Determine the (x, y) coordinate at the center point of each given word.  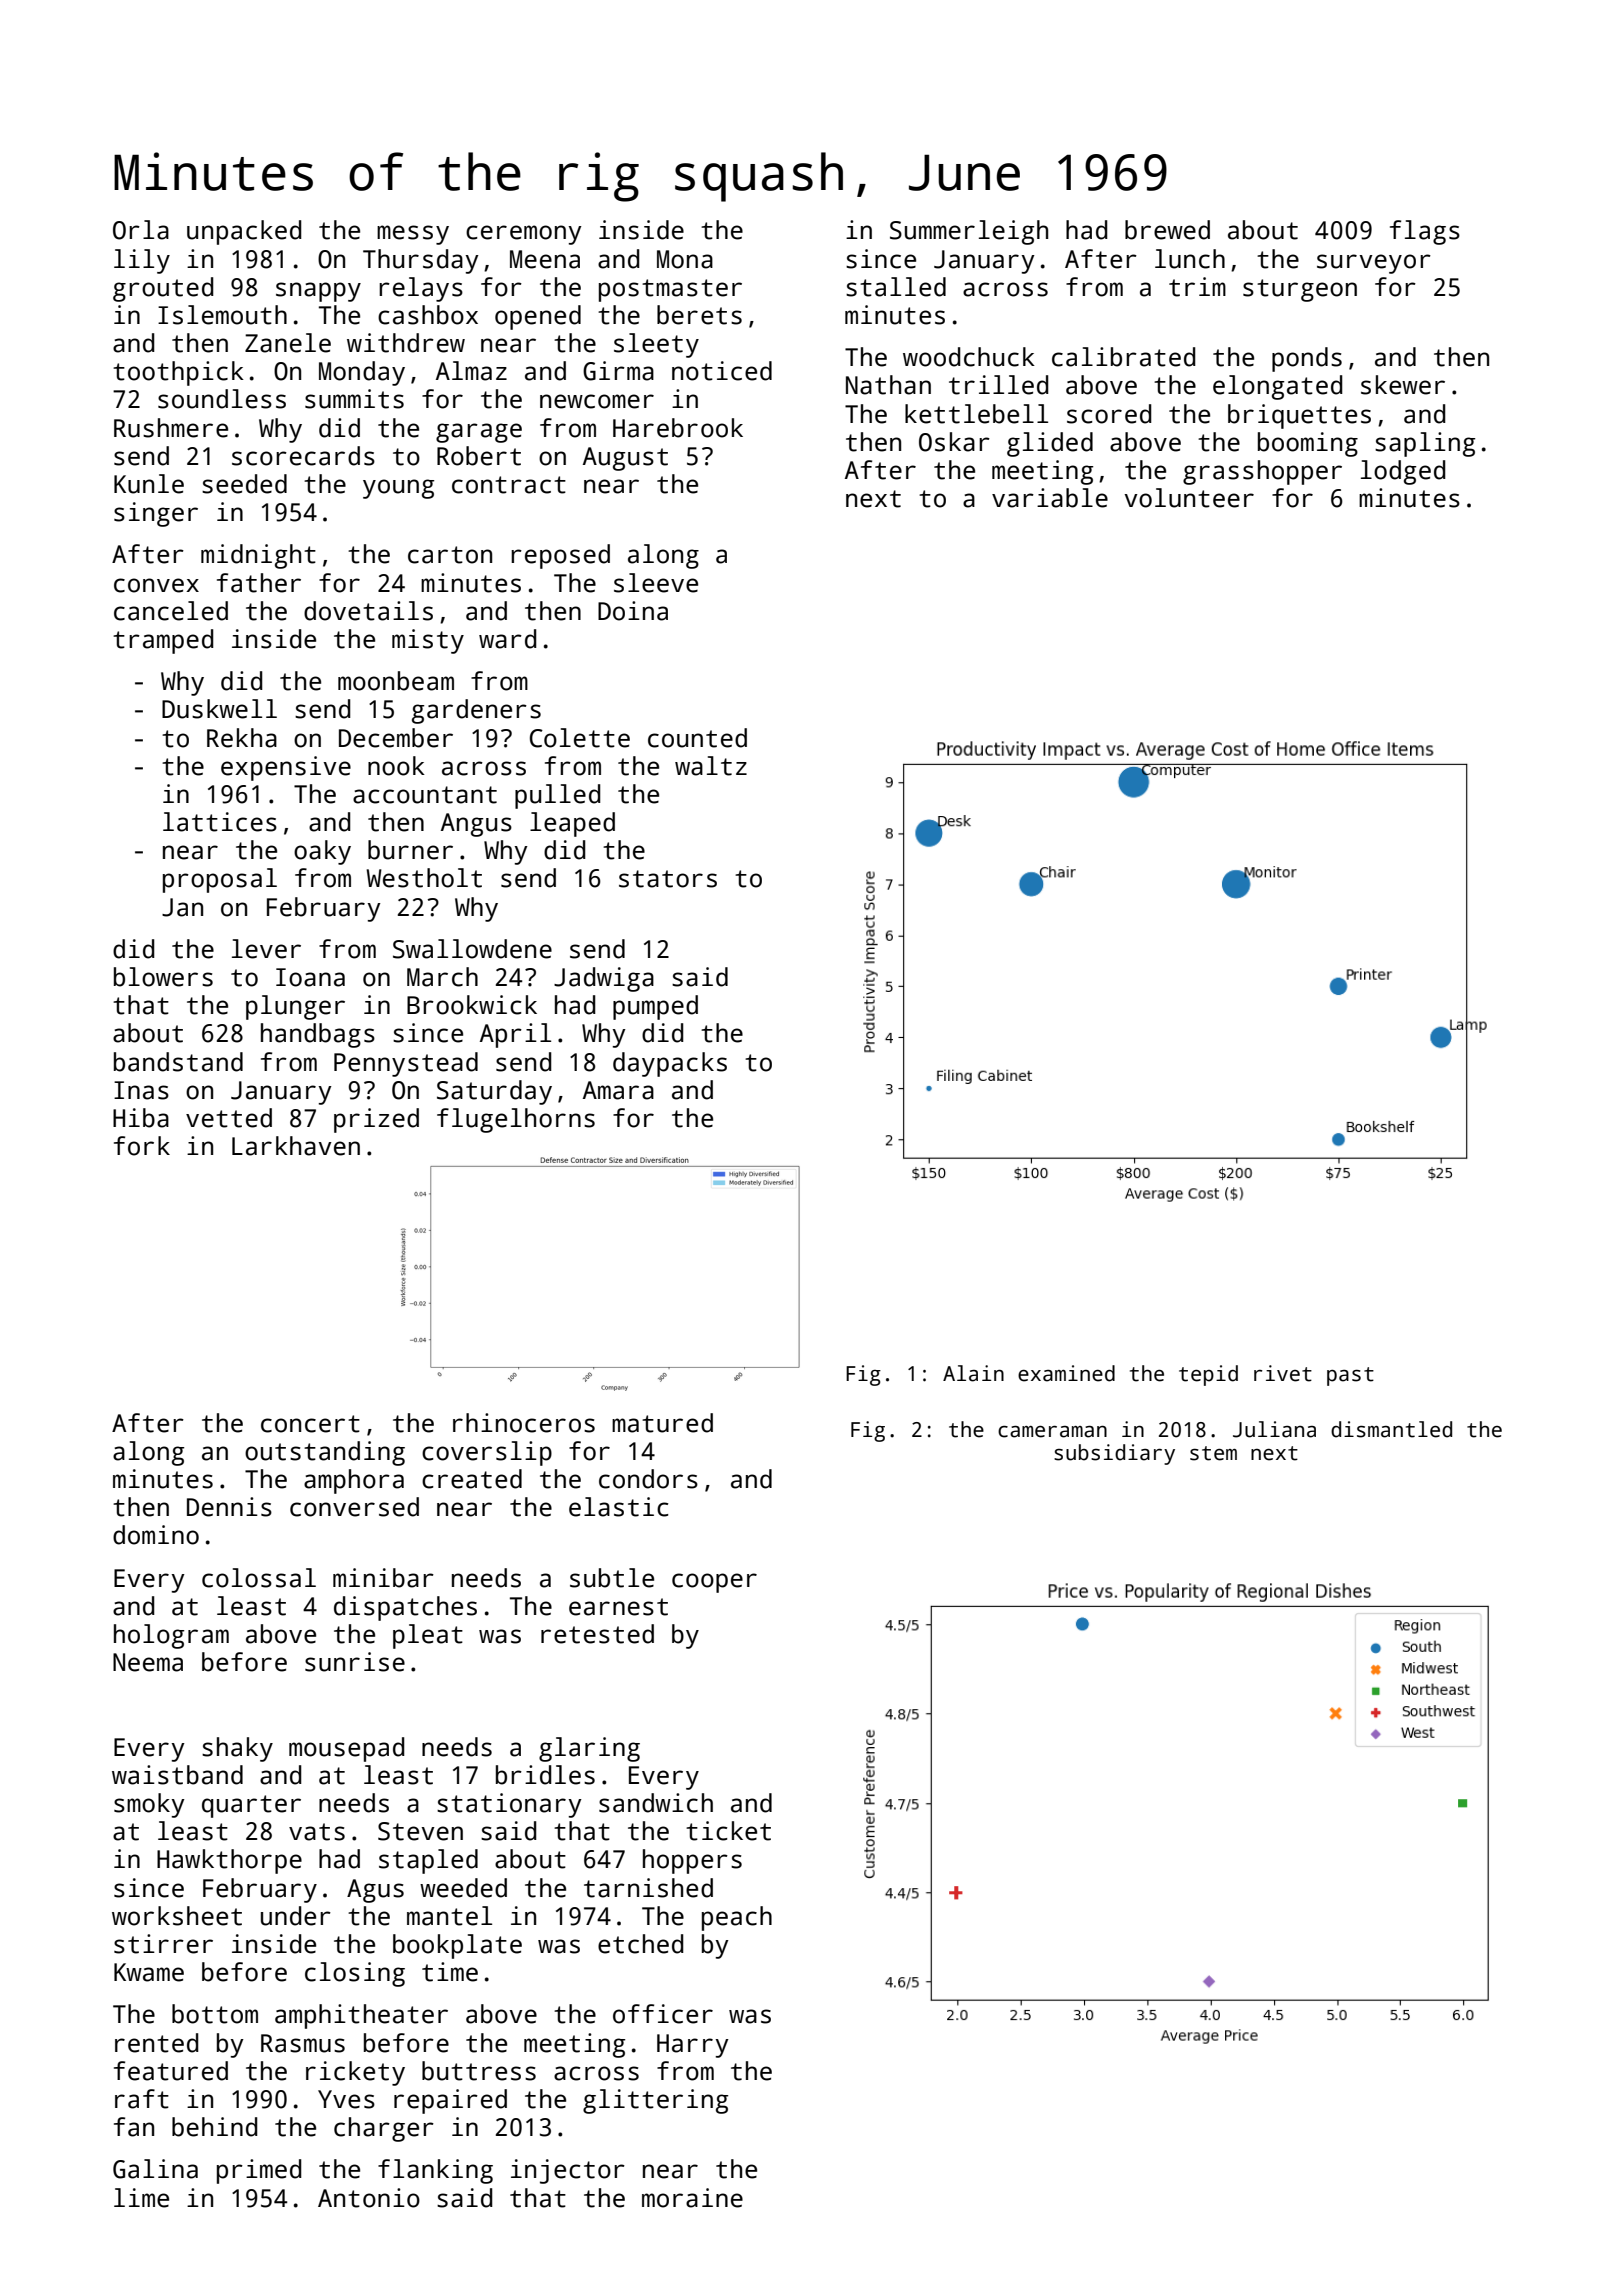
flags (1425, 232)
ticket (728, 1831)
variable (1050, 498)
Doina (633, 611)
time (450, 1972)
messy (413, 235)
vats (317, 1832)
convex (156, 585)
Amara (618, 1090)
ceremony (524, 235)
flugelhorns (516, 1120)
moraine (692, 2198)
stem (1213, 1453)
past (1350, 1376)
